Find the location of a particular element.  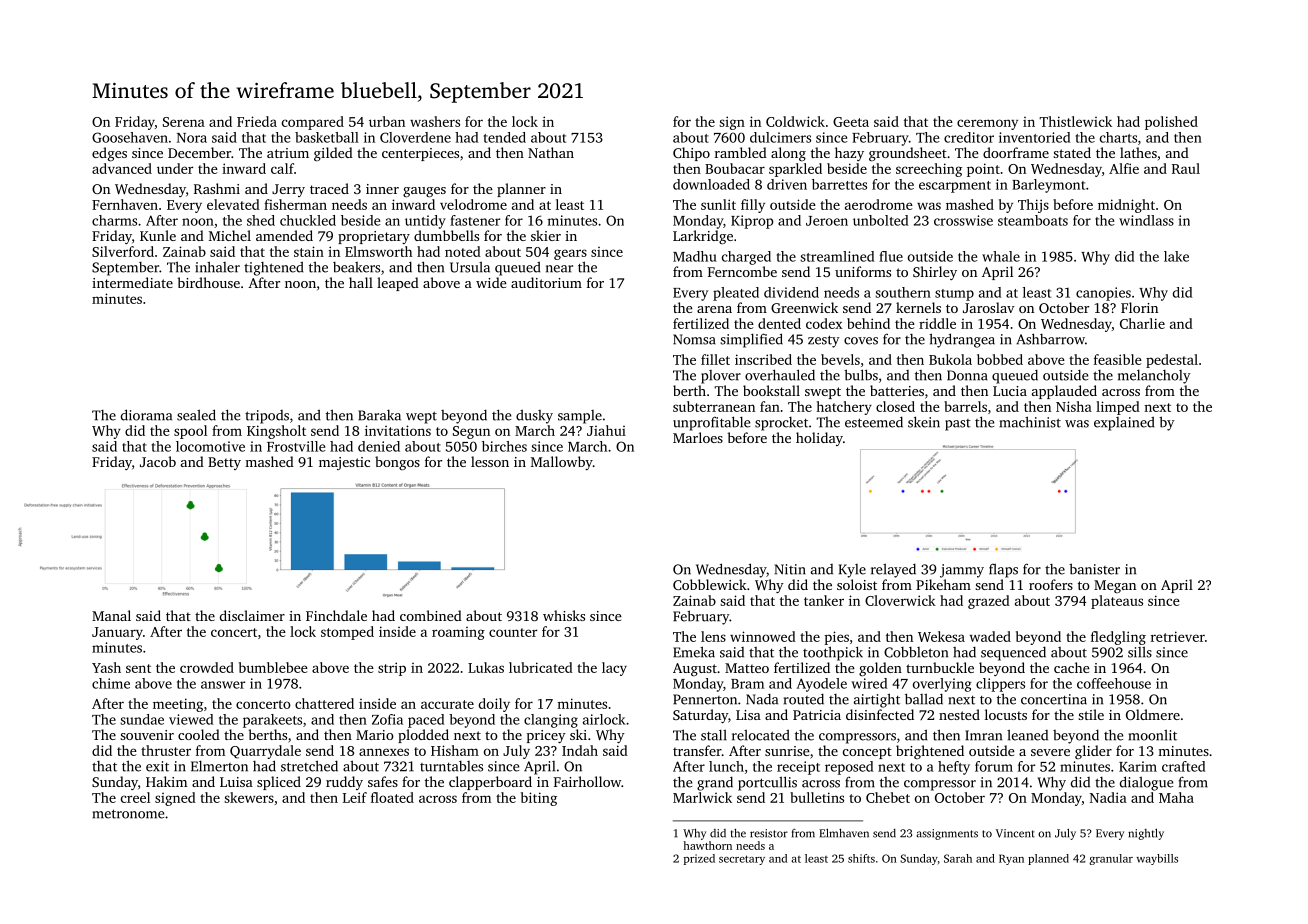

waded is located at coordinates (990, 636).
